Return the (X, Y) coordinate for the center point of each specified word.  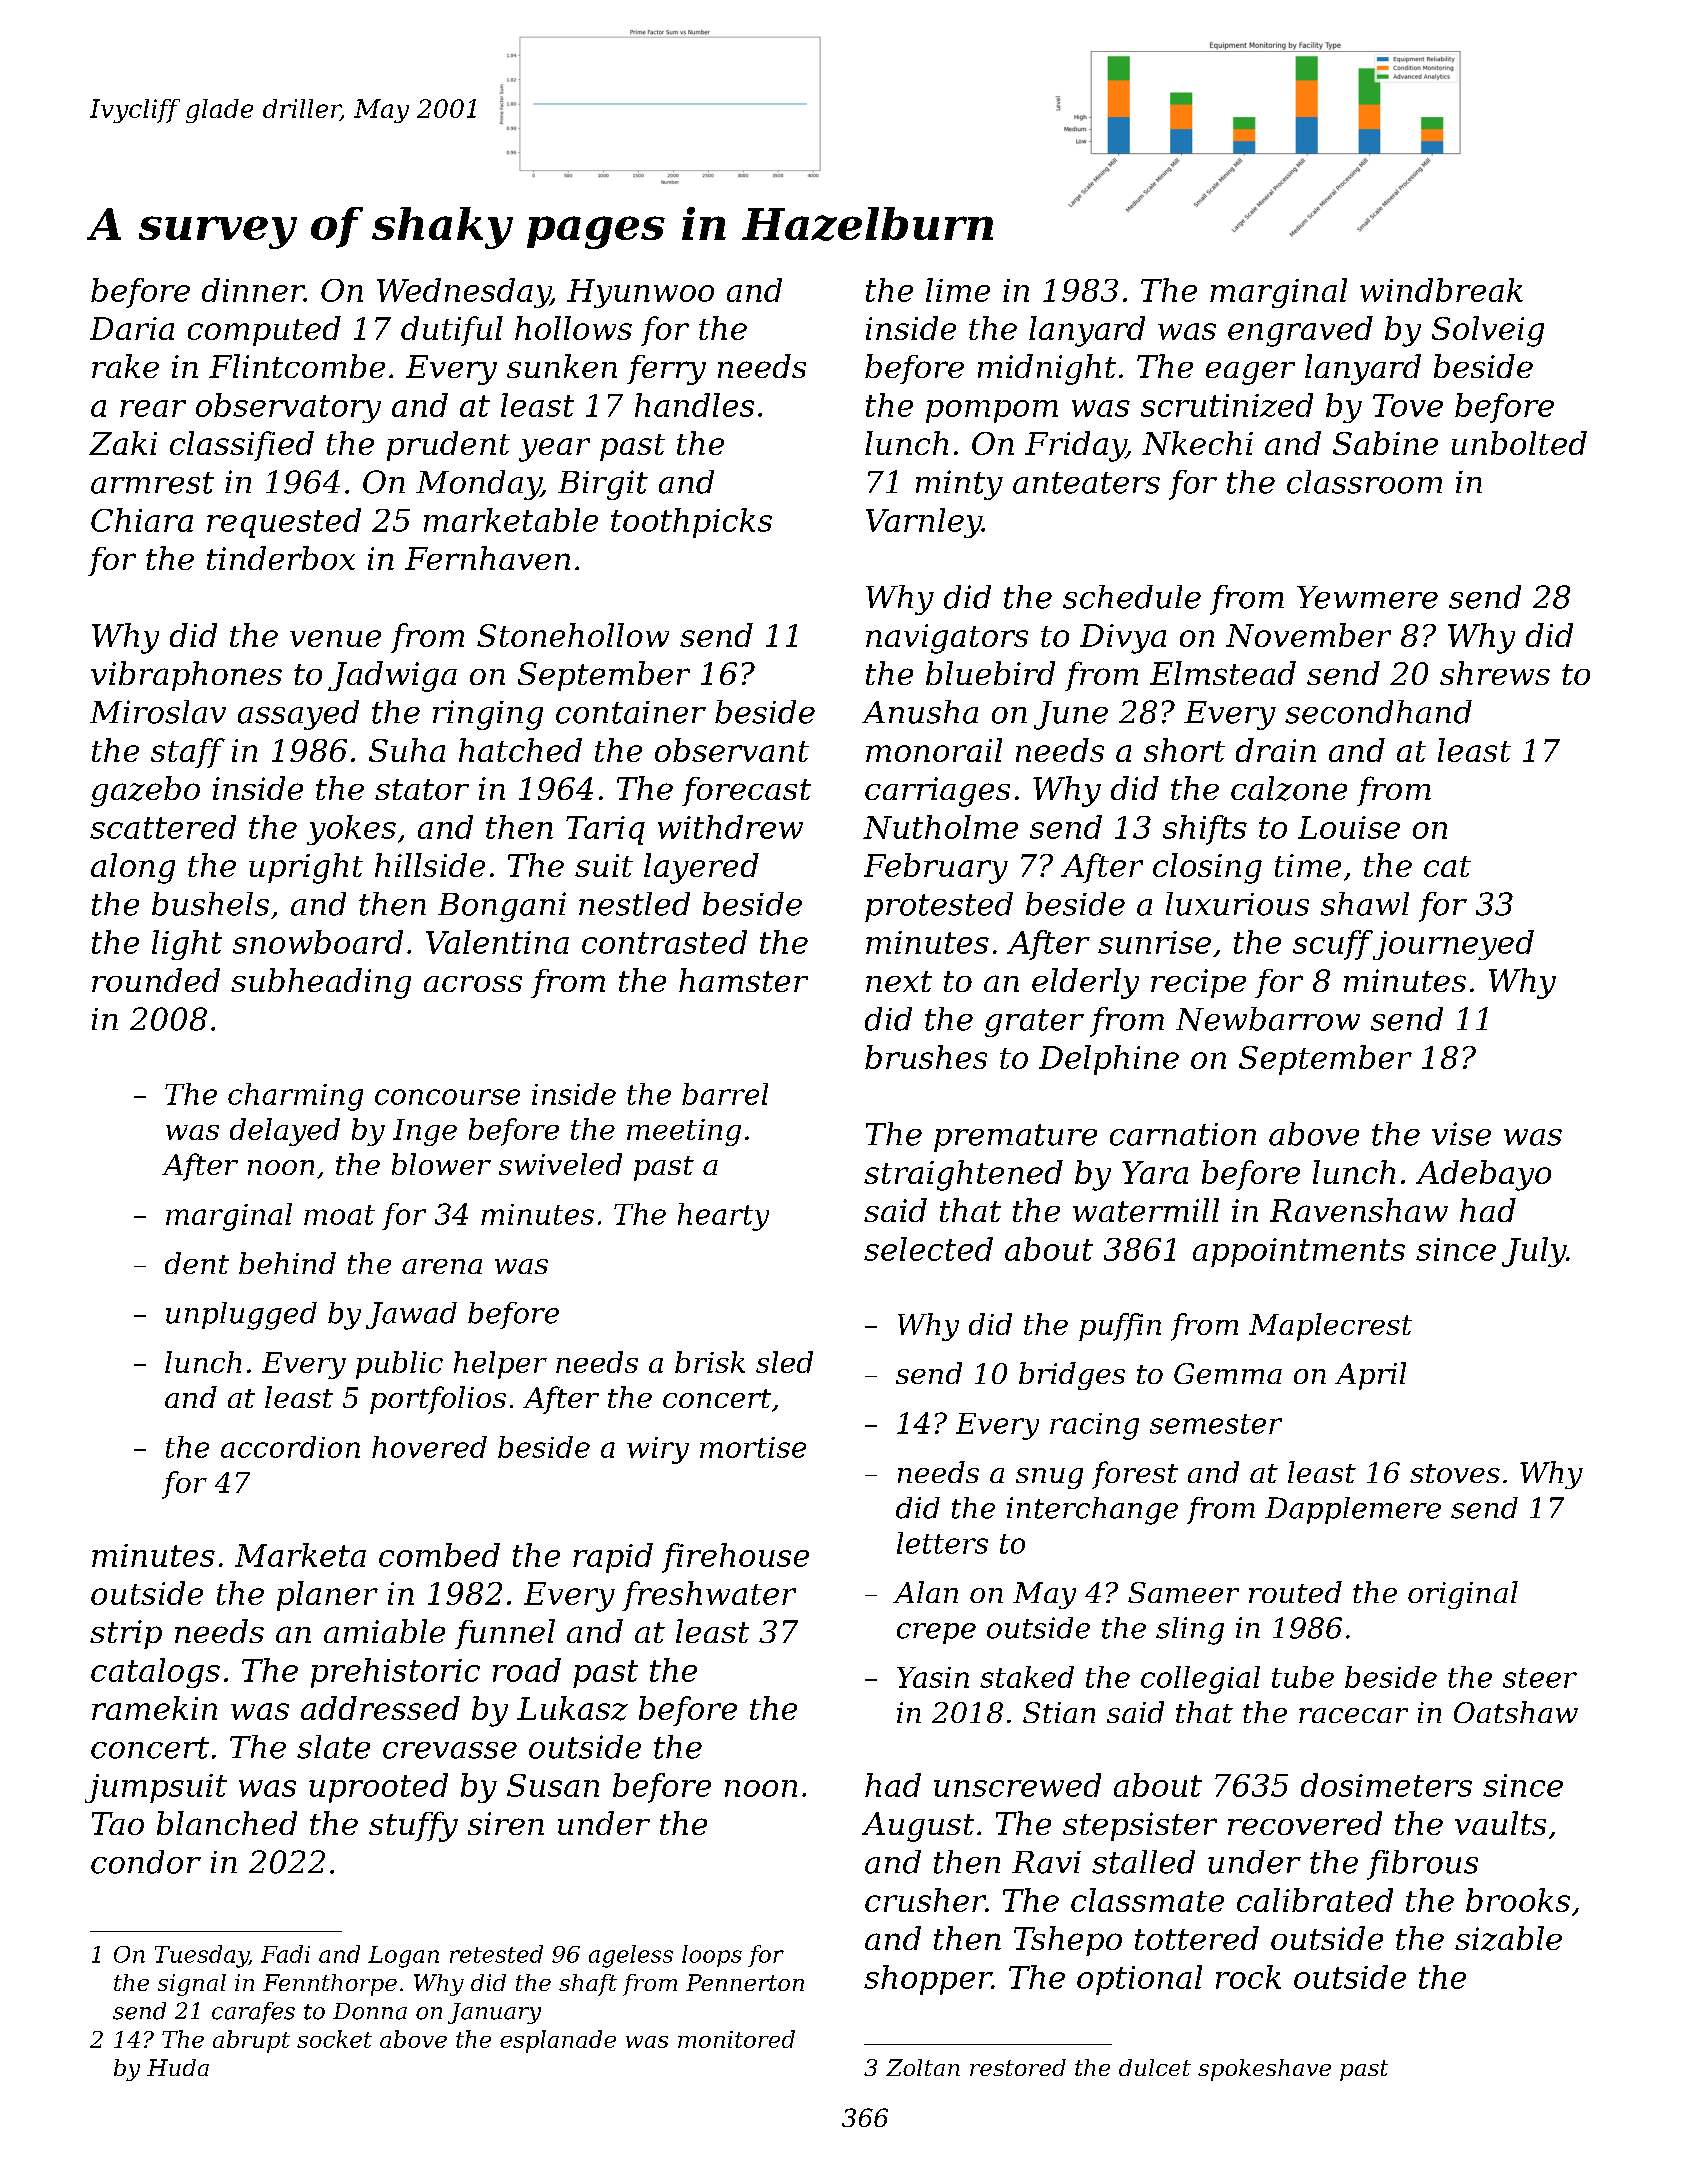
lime (958, 290)
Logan (403, 1957)
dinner (253, 290)
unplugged (241, 1316)
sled (784, 1362)
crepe (936, 1633)
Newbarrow (1268, 1019)
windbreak (1441, 290)
